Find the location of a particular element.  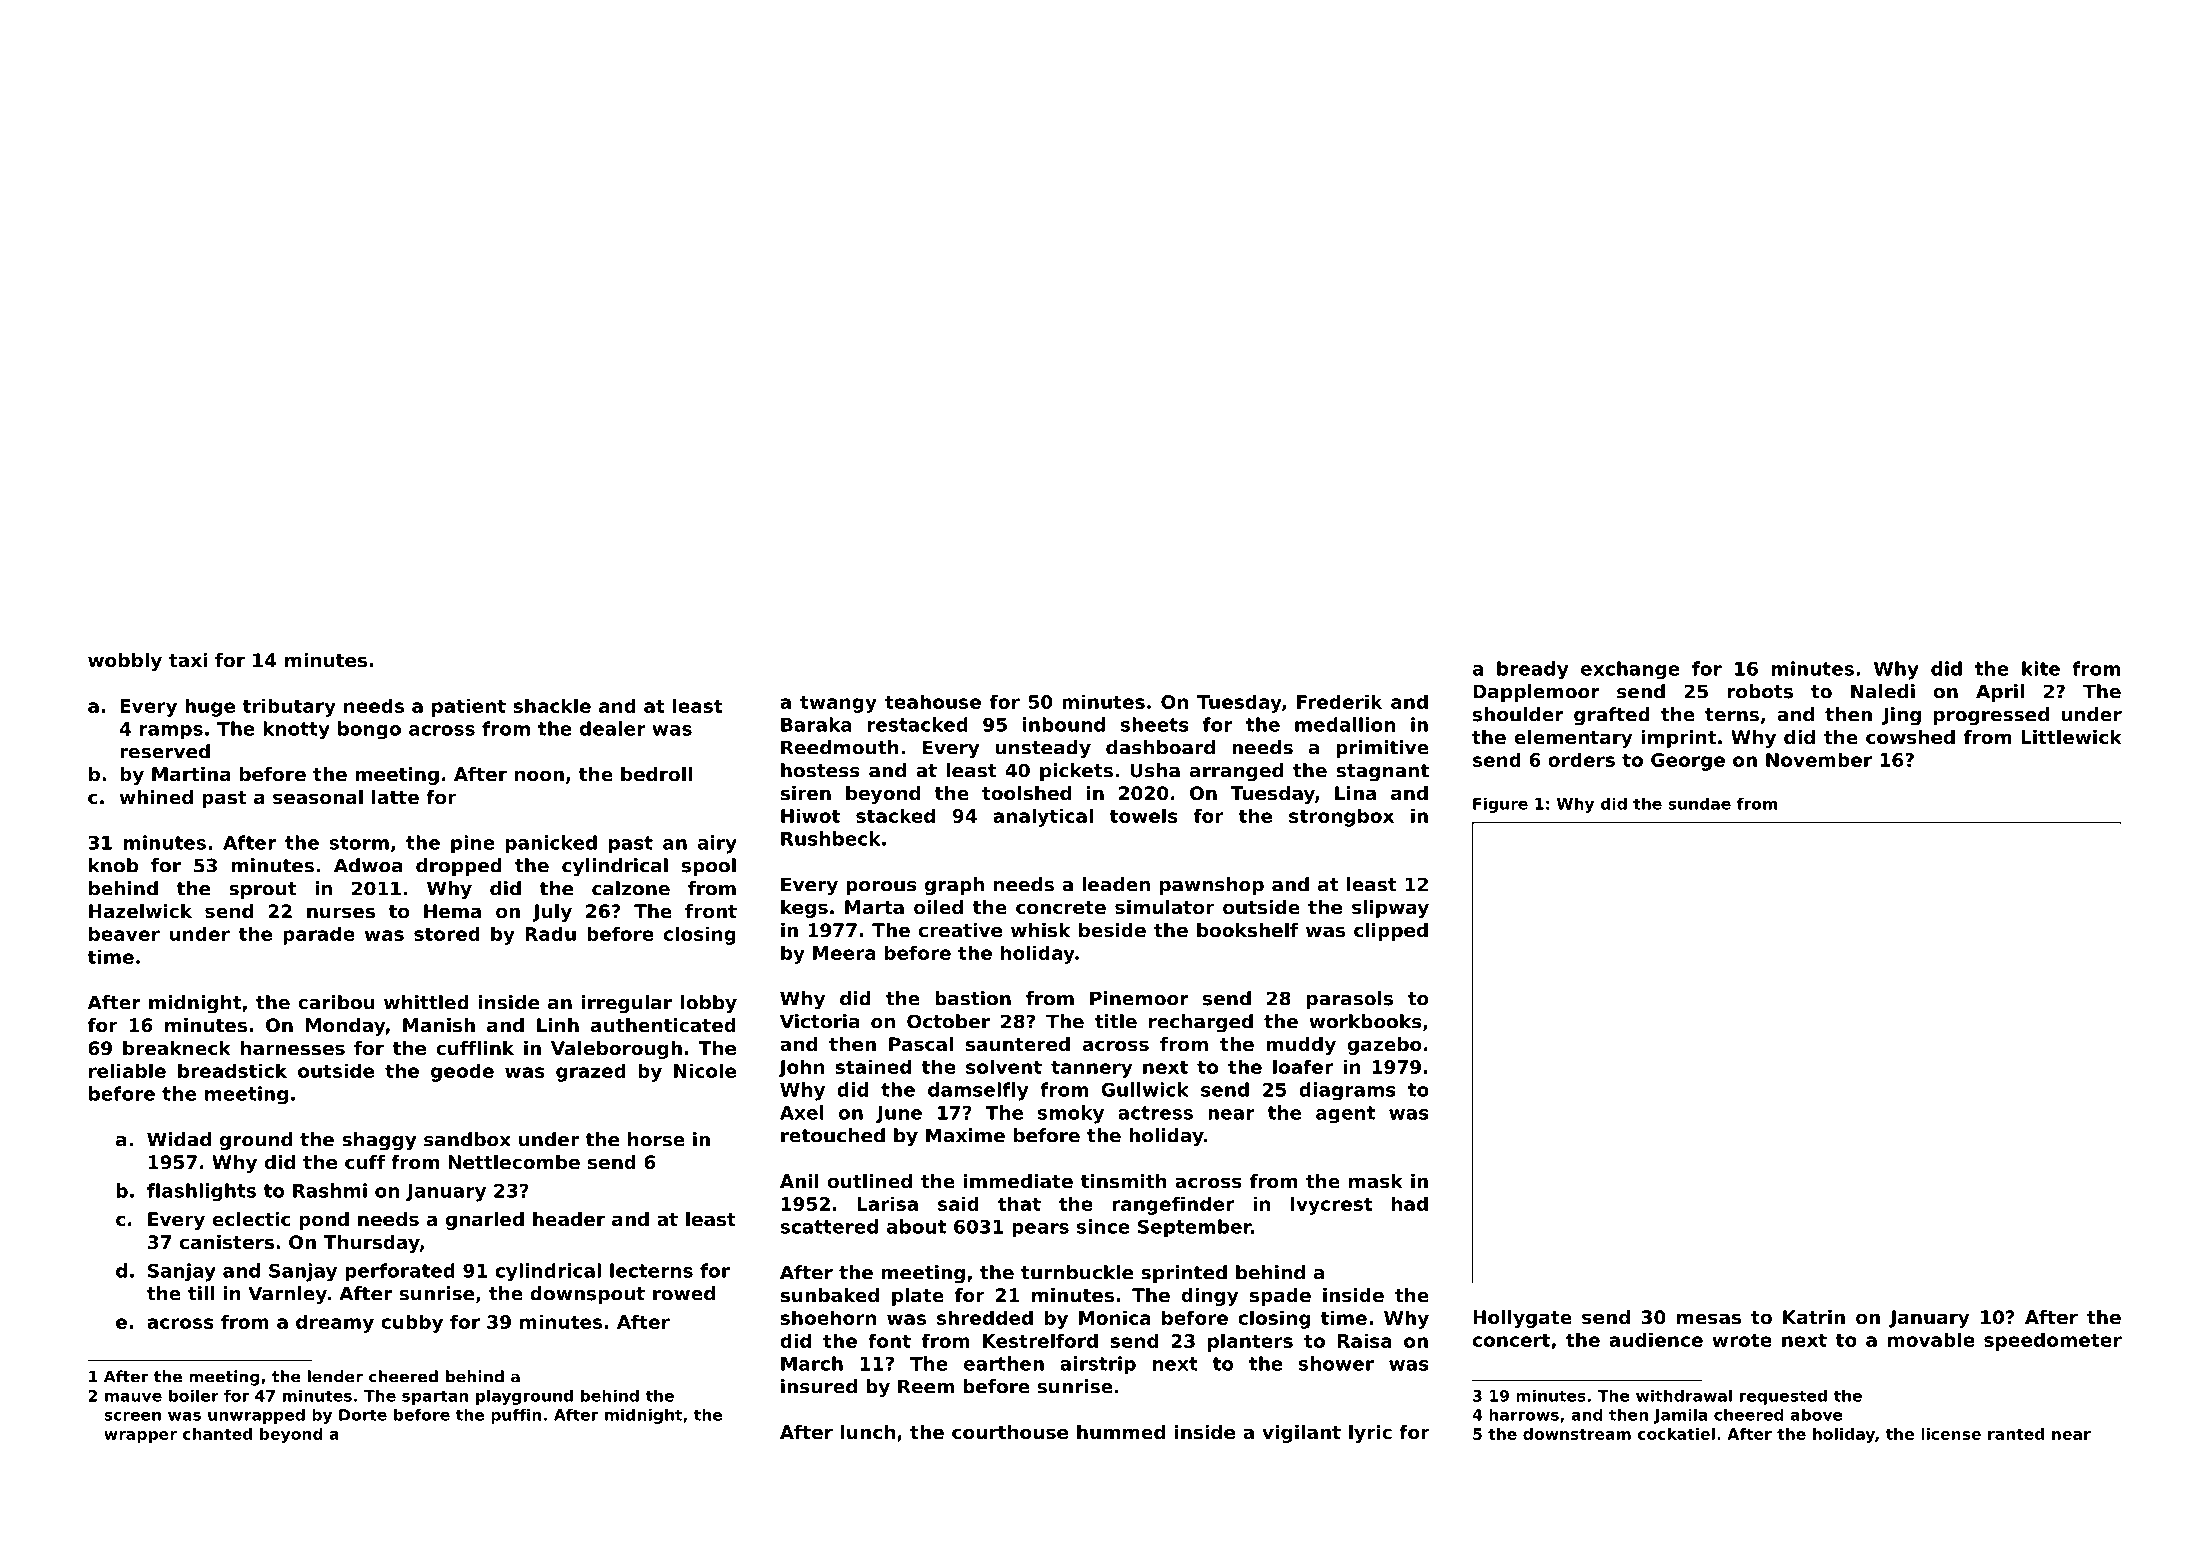

wrapper is located at coordinates (140, 1437).
